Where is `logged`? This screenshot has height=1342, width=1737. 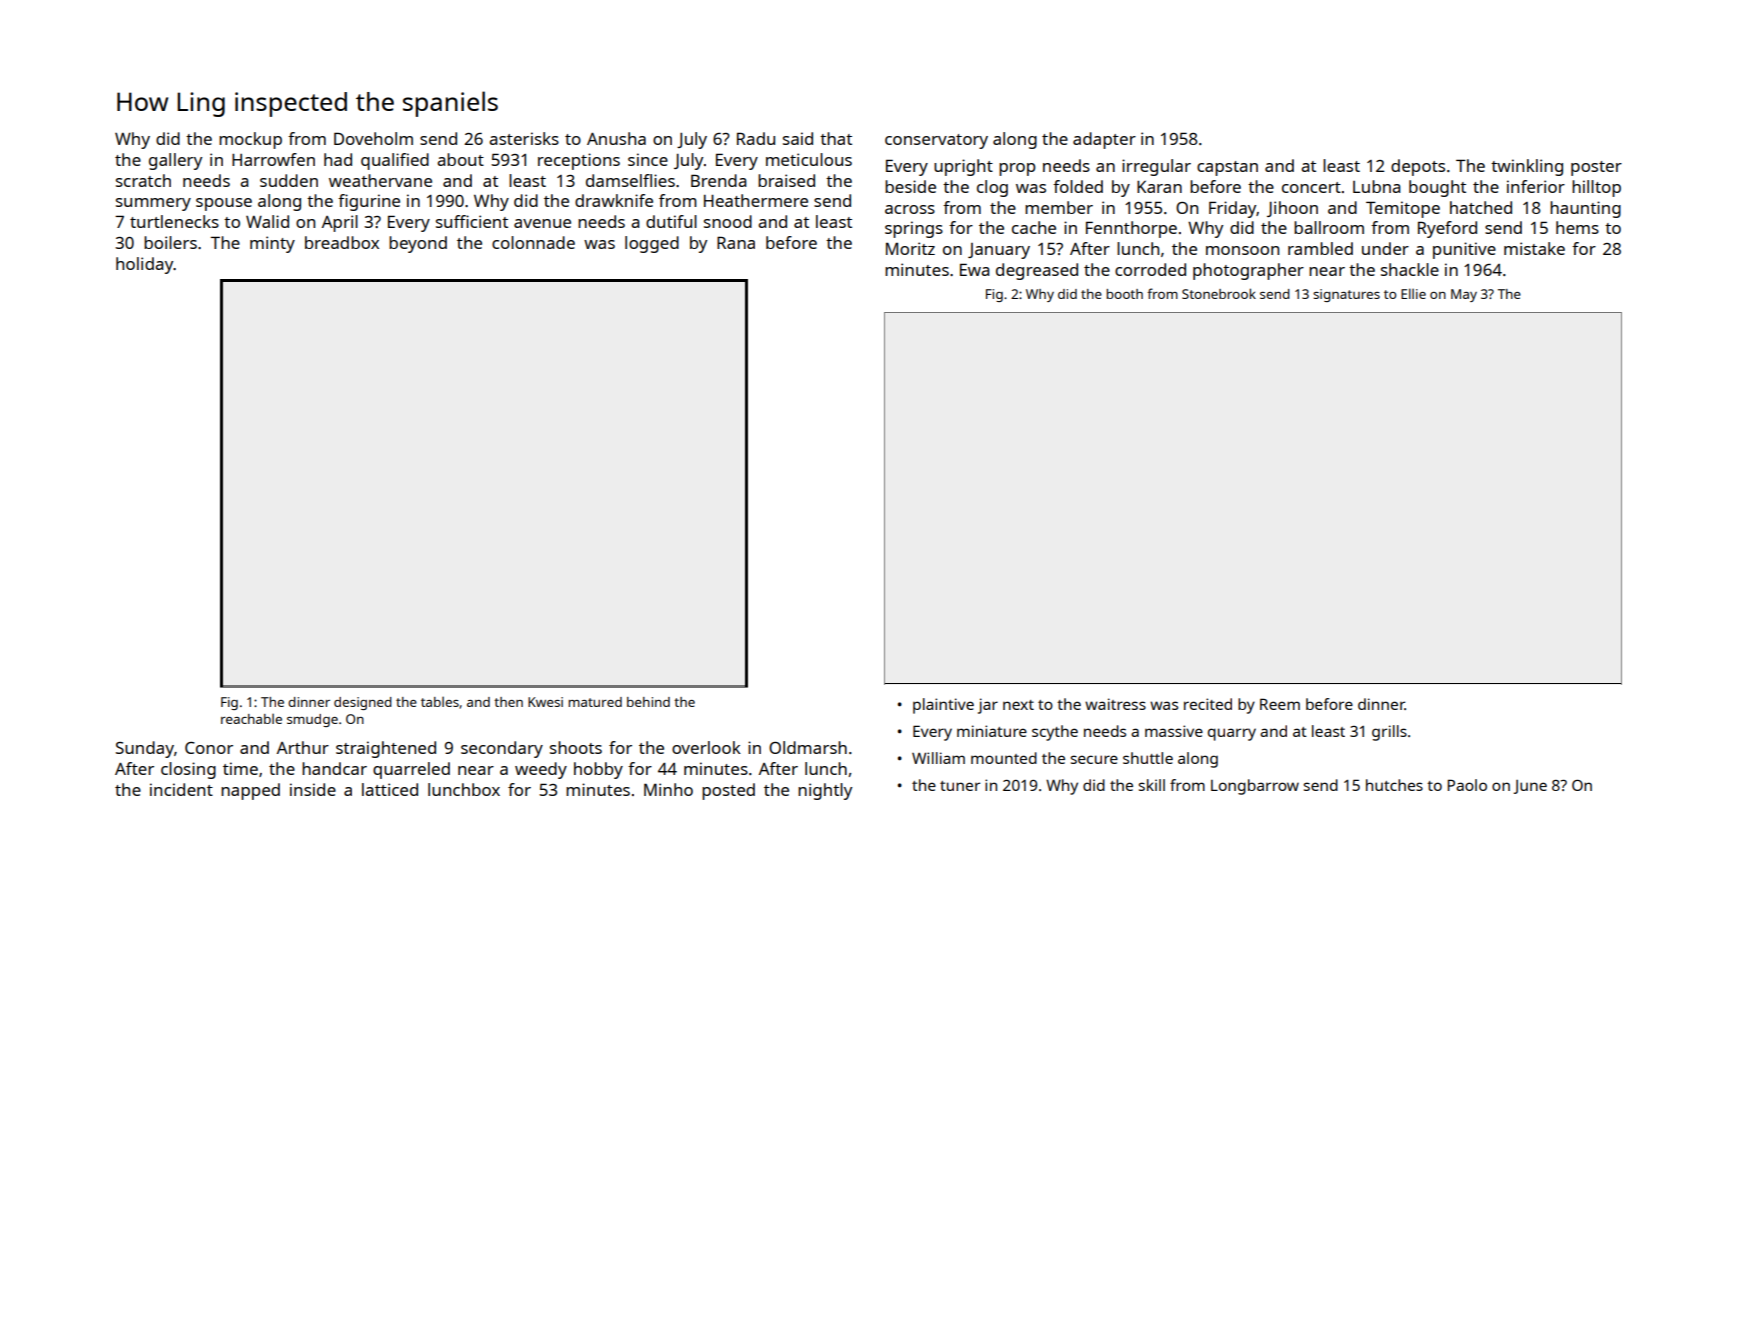
logged is located at coordinates (652, 244).
